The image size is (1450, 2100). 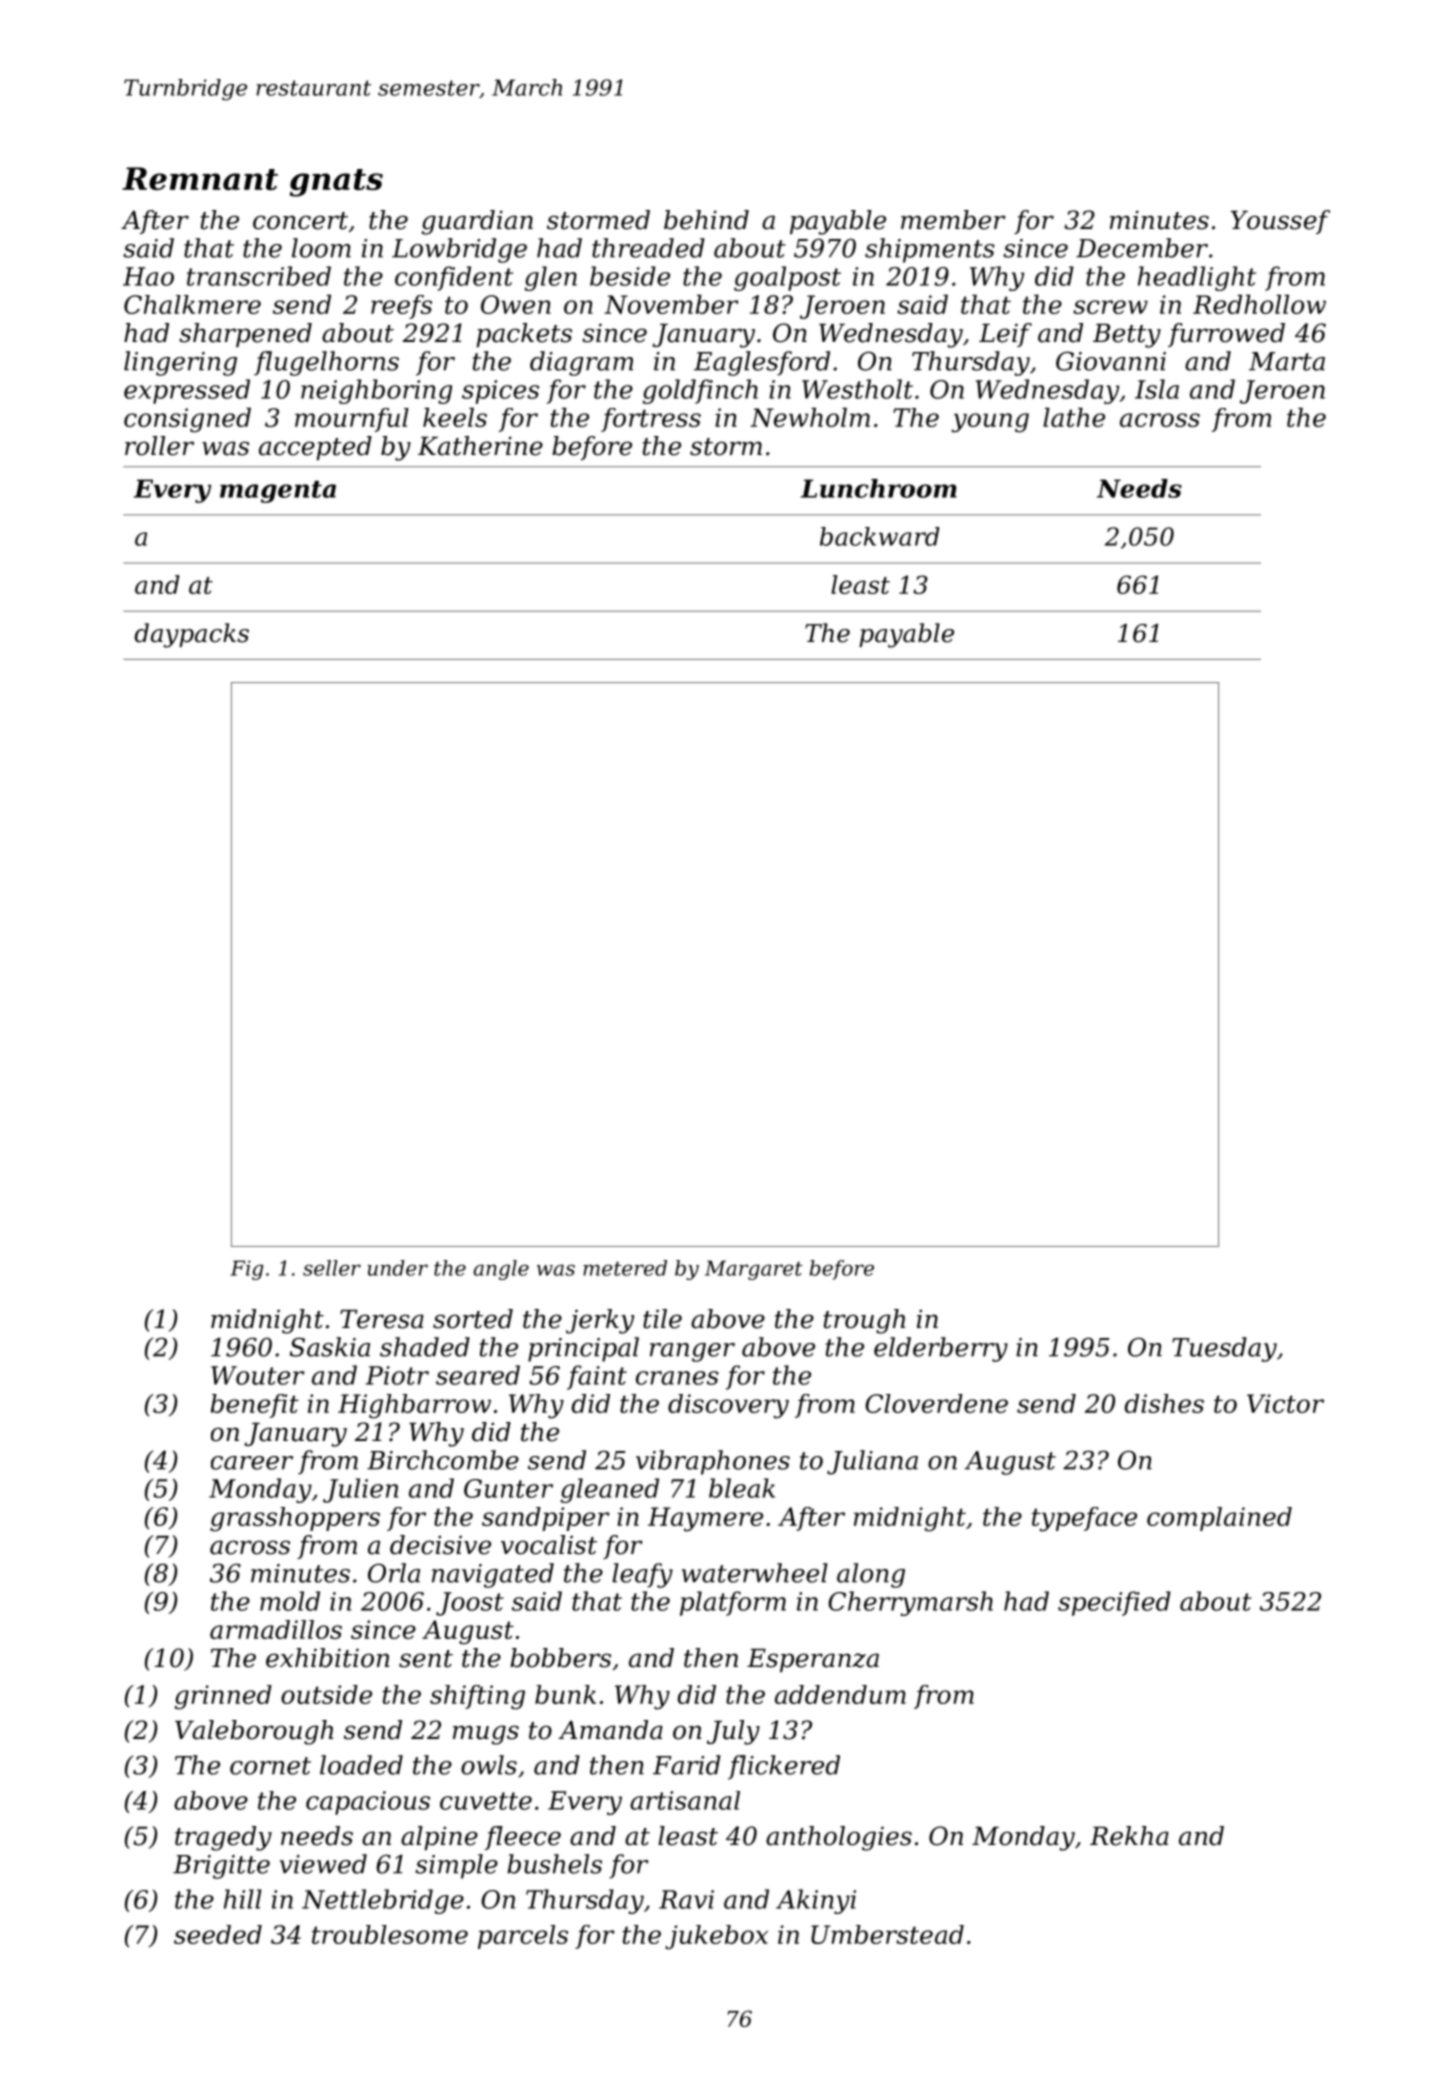 What do you see at coordinates (700, 391) in the page?
I see `goldfinch` at bounding box center [700, 391].
